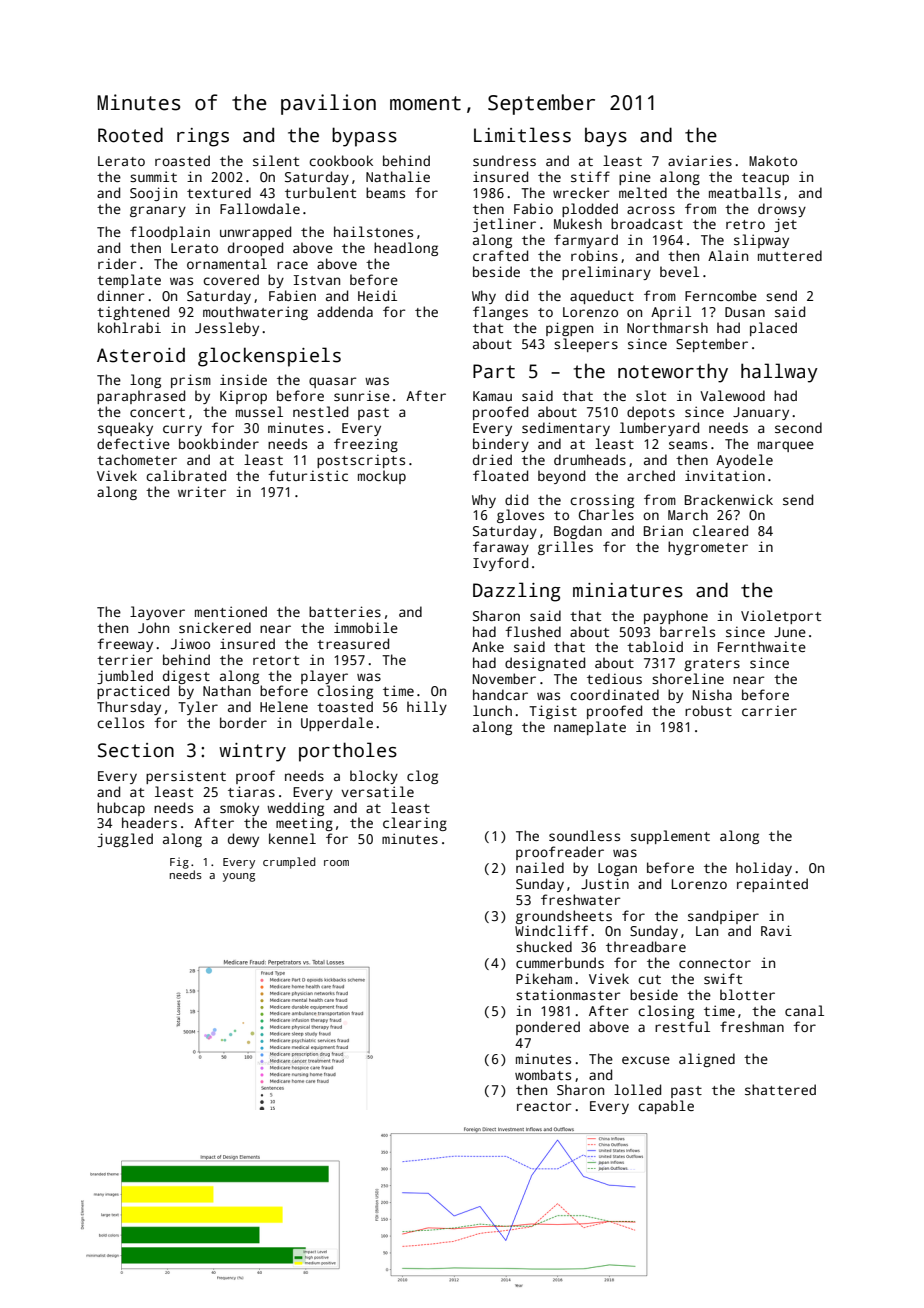 The image size is (924, 1308). What do you see at coordinates (153, 627) in the document?
I see `John` at bounding box center [153, 627].
